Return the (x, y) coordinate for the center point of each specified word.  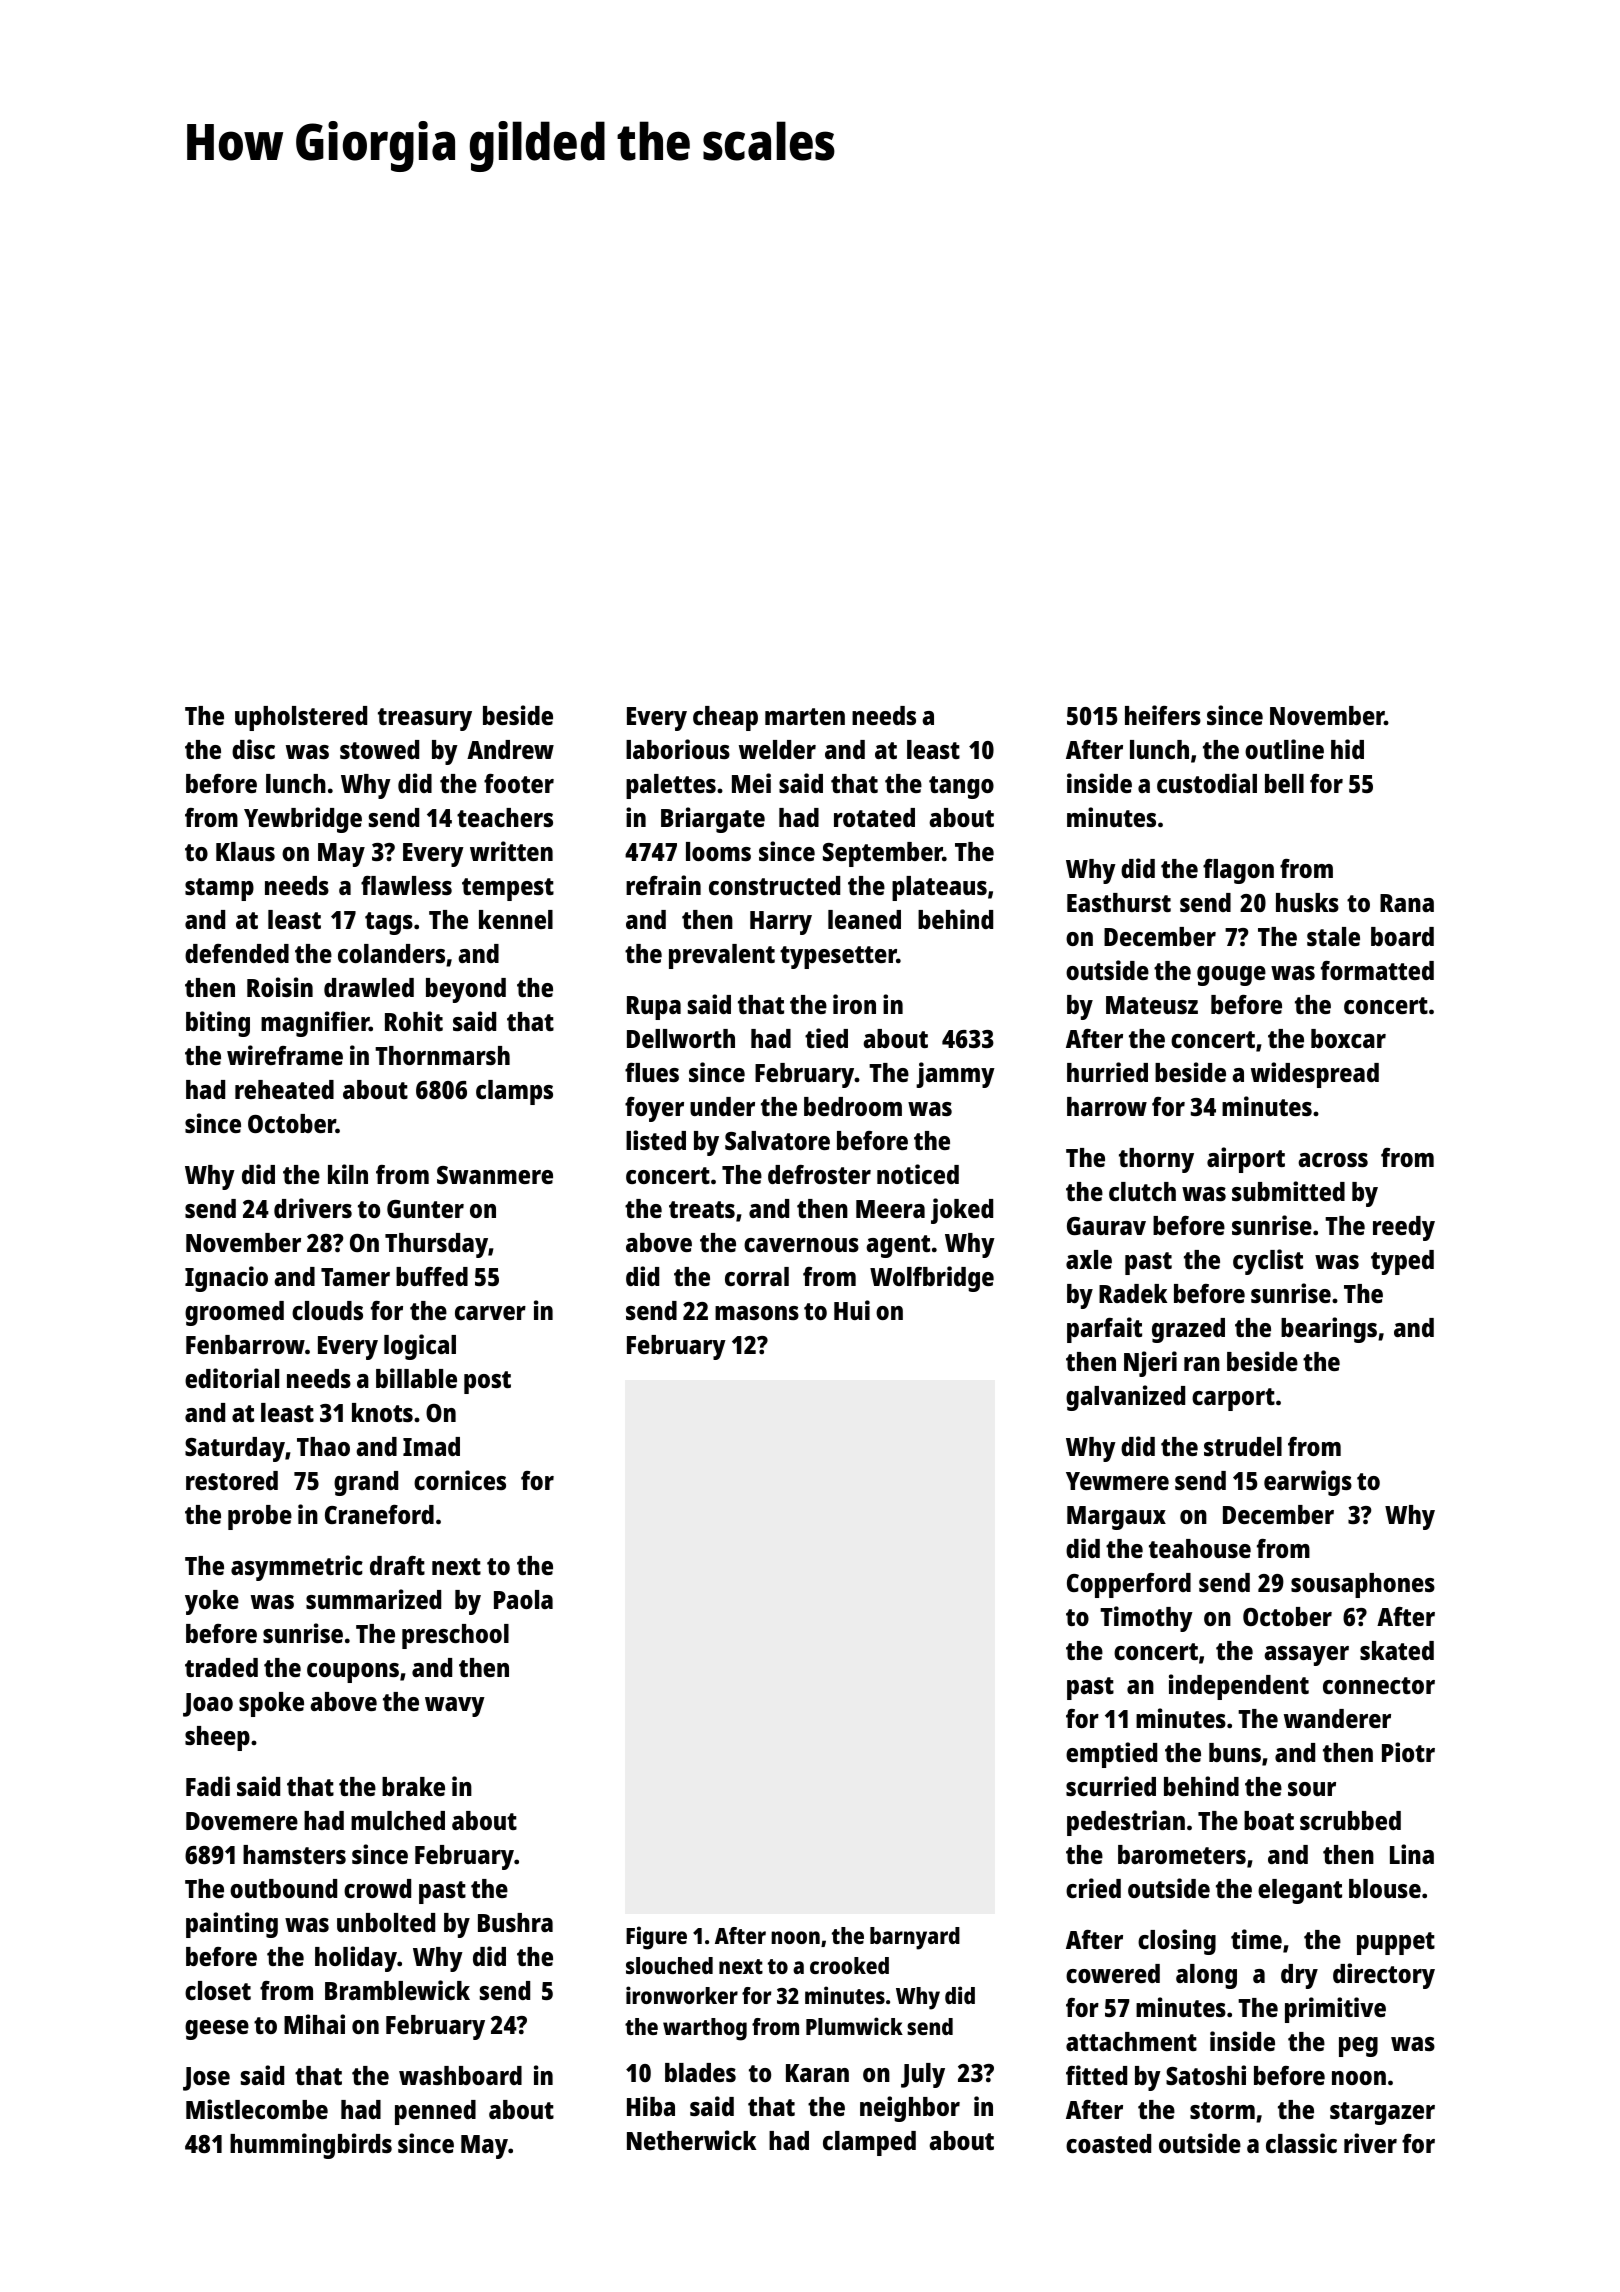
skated (1397, 1650)
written (511, 851)
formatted (1377, 970)
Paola (523, 1599)
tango (961, 787)
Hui (852, 1310)
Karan (817, 2073)
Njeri (1150, 1364)
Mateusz (1152, 1005)
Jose (206, 2079)
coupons (353, 1673)
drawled (369, 987)
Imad (431, 1446)
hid (1347, 749)
